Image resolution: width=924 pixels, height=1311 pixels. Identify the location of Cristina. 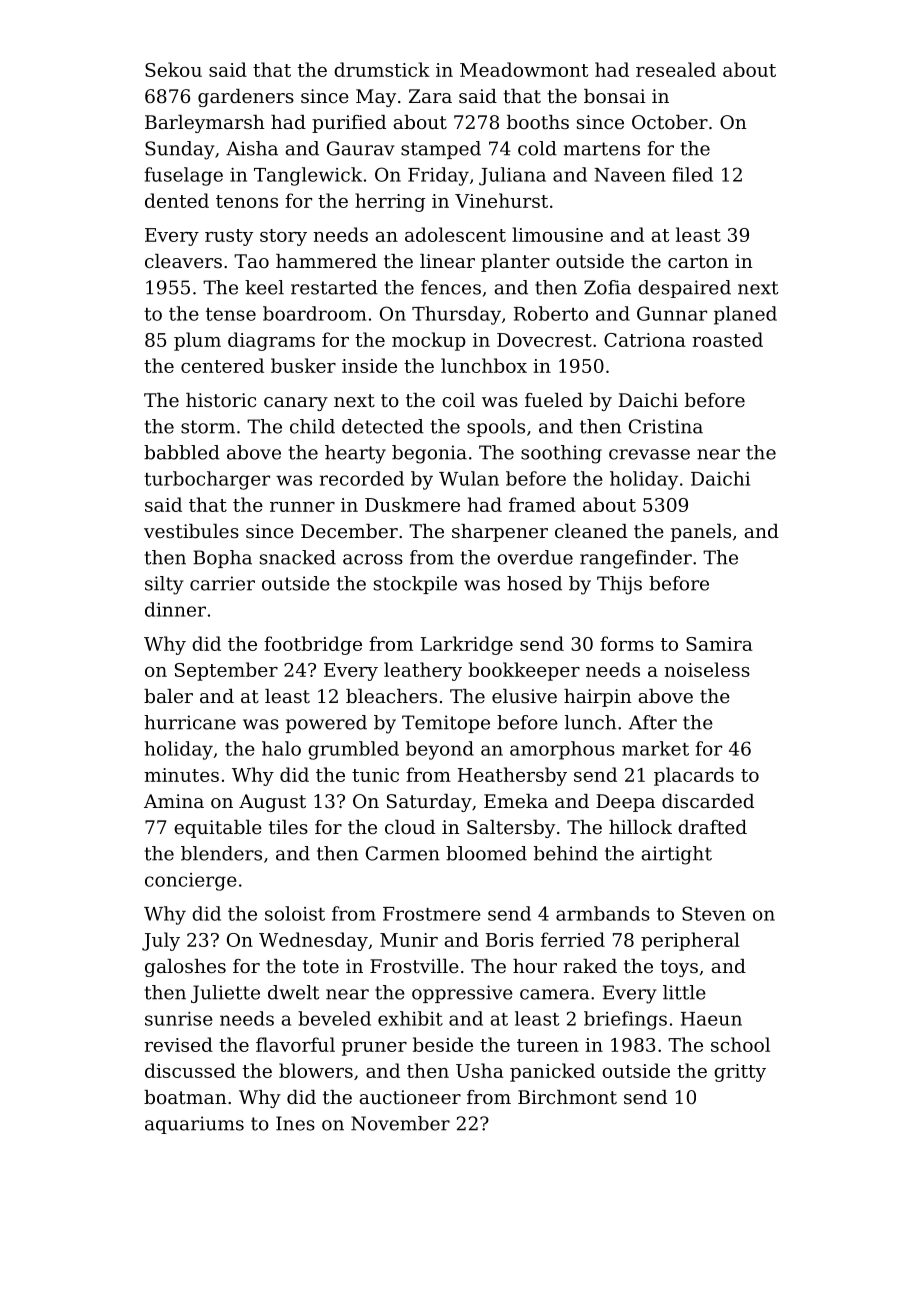
(666, 426).
